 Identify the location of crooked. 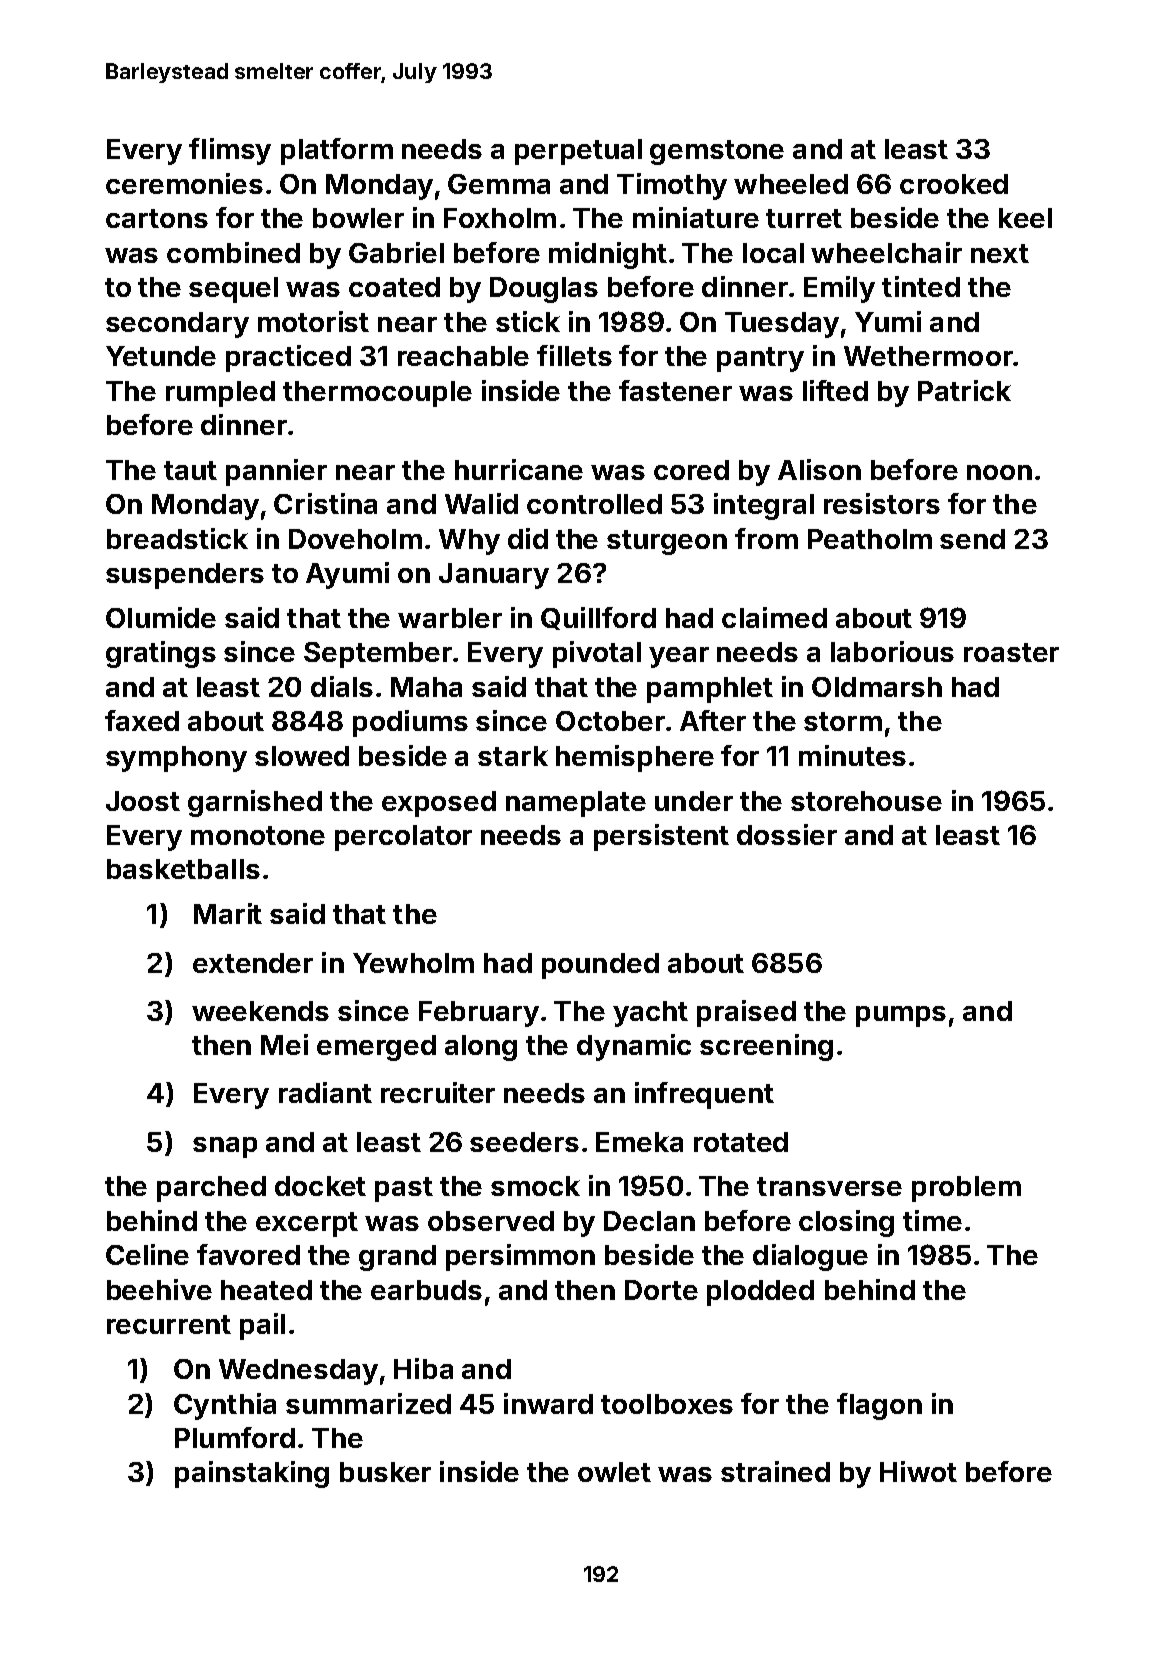
(954, 184).
